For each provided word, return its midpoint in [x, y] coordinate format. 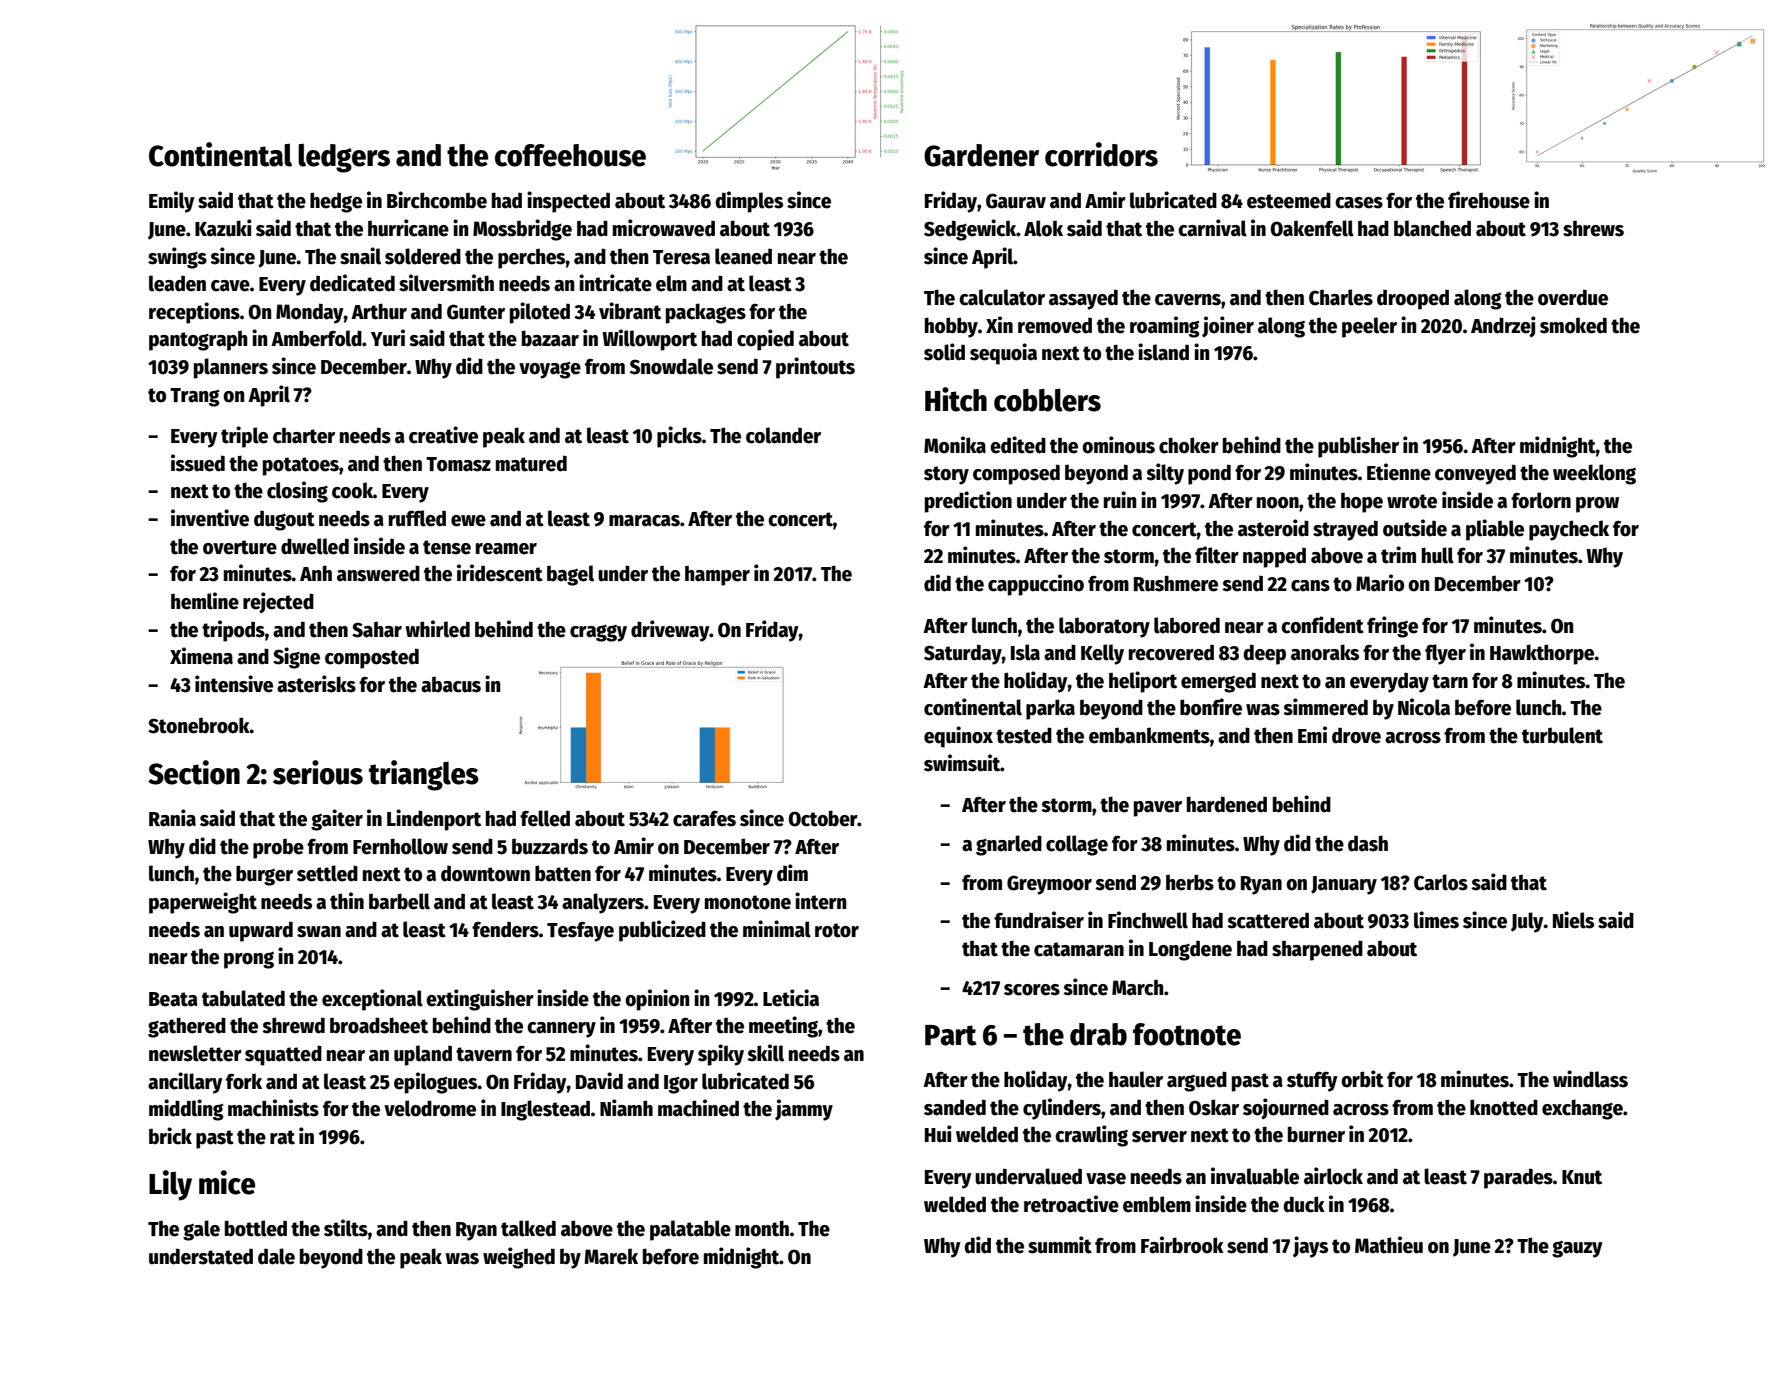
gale [201, 1230]
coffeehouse [570, 155]
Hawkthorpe [1542, 654]
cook [352, 490]
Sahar [377, 630]
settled [327, 873]
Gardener [981, 155]
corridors [1101, 154]
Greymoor [1049, 885]
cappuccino [1036, 585]
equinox [958, 737]
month [762, 1228]
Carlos [1441, 882]
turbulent [1562, 735]
